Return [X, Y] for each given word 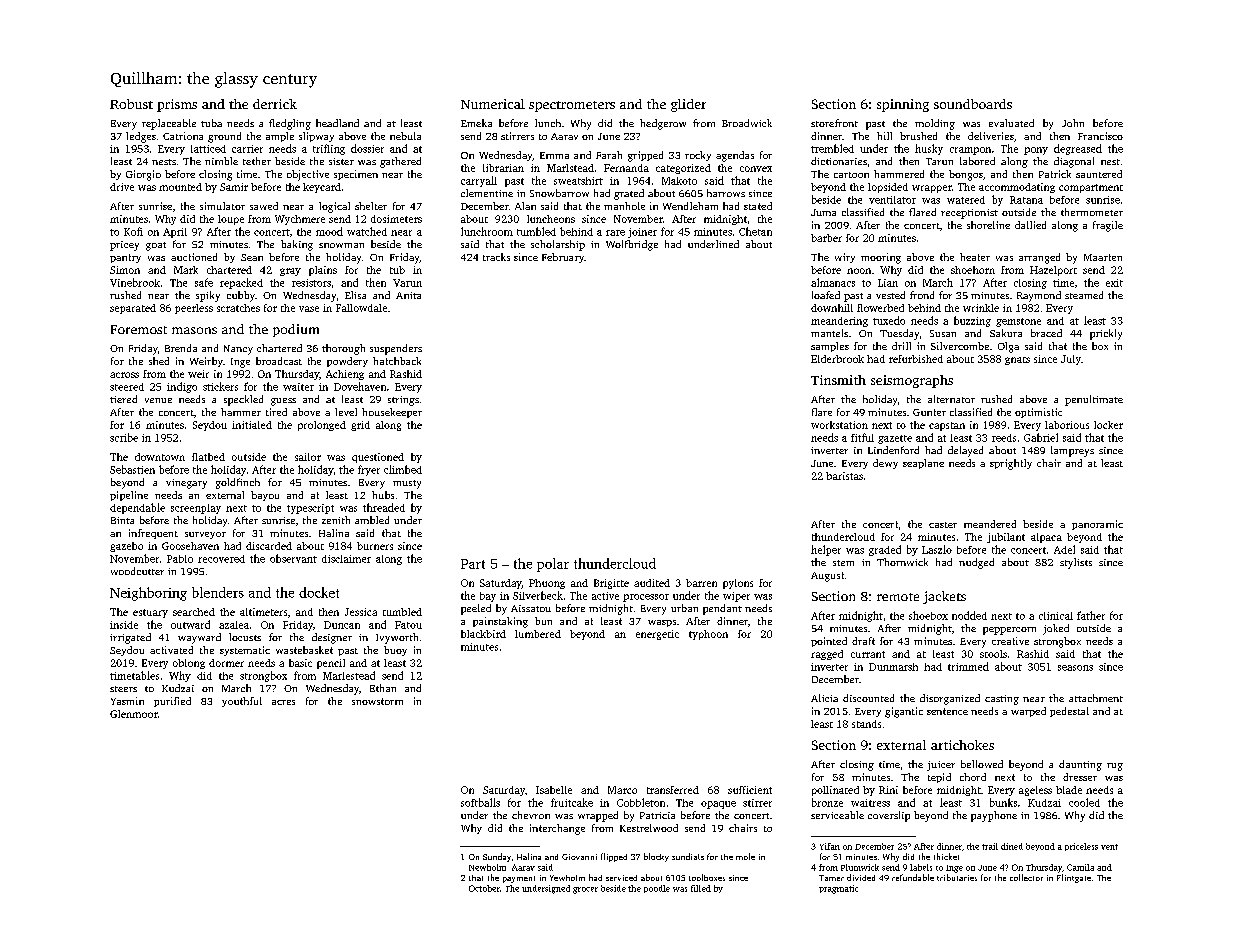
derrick [275, 104]
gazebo [126, 547]
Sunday [497, 857]
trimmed [968, 666]
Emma [554, 155]
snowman [341, 245]
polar [553, 565]
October [484, 888]
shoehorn [973, 270]
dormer [226, 663]
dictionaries [839, 161]
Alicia [824, 698]
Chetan [755, 231]
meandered [990, 524]
